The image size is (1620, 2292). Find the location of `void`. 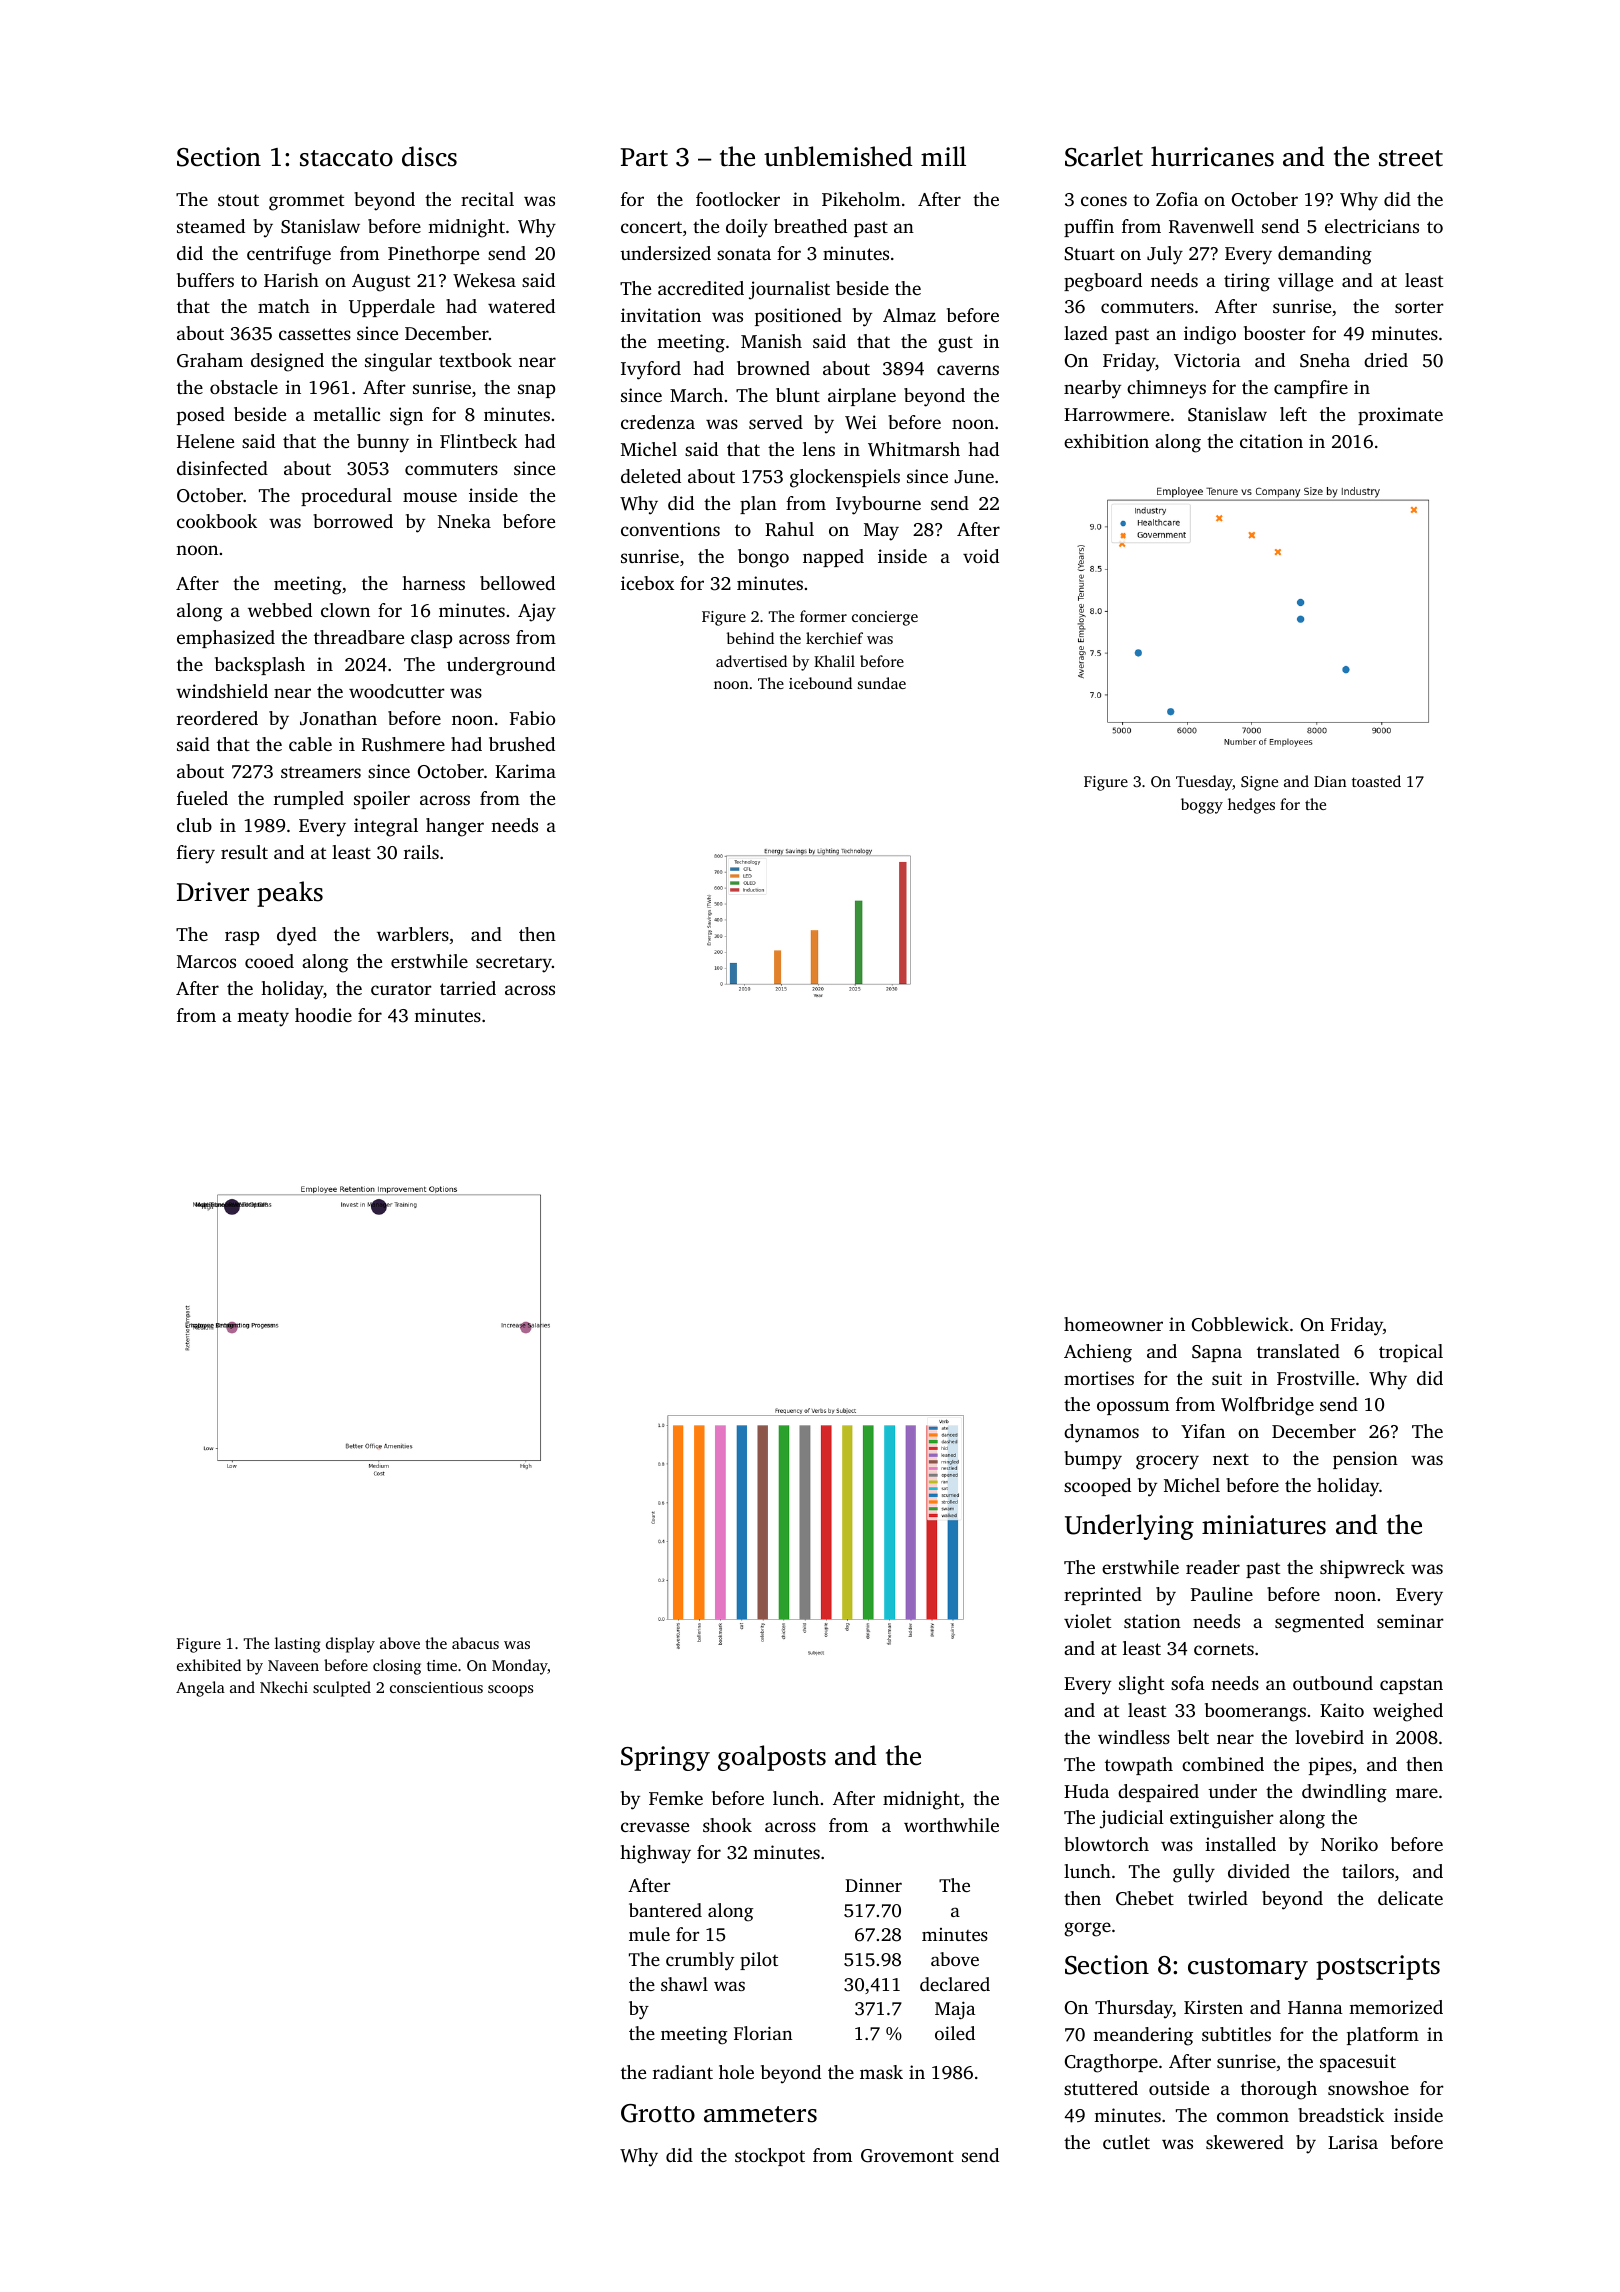

void is located at coordinates (981, 556).
